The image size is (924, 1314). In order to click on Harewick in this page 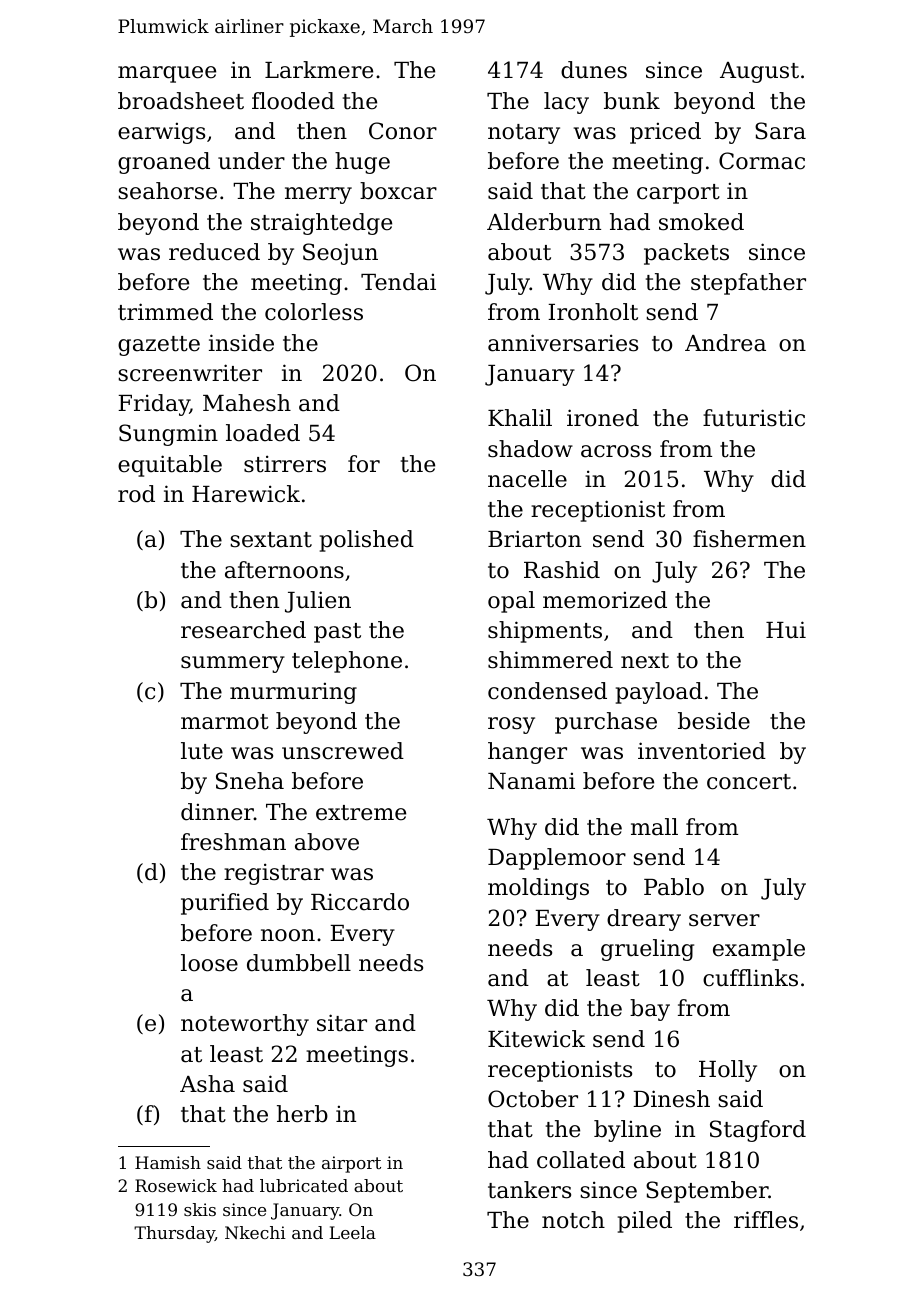, I will do `click(246, 494)`.
